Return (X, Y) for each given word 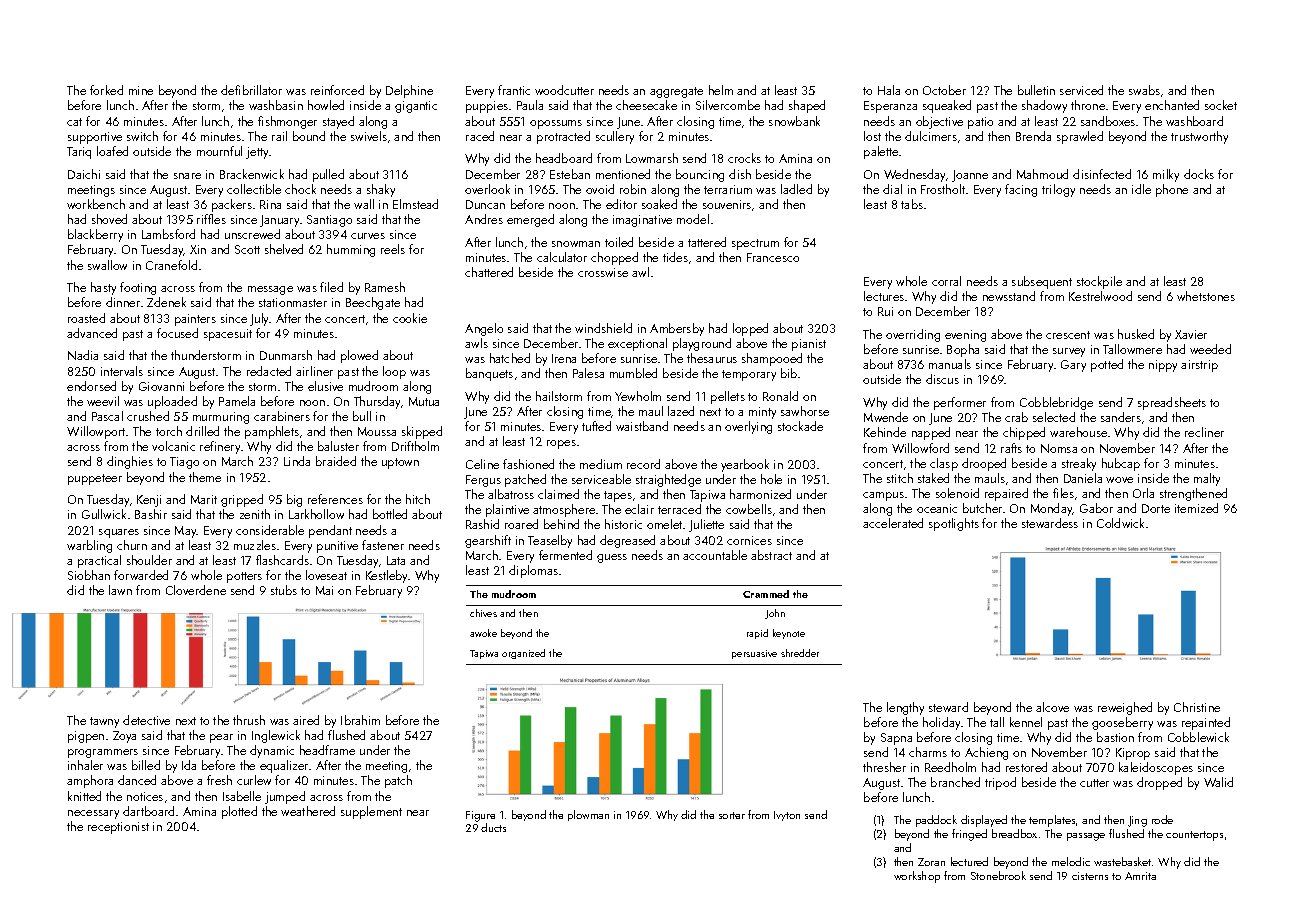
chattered (489, 272)
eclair (639, 509)
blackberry (95, 235)
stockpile (1099, 282)
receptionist (118, 828)
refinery (220, 447)
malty (1207, 479)
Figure (480, 816)
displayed (984, 821)
